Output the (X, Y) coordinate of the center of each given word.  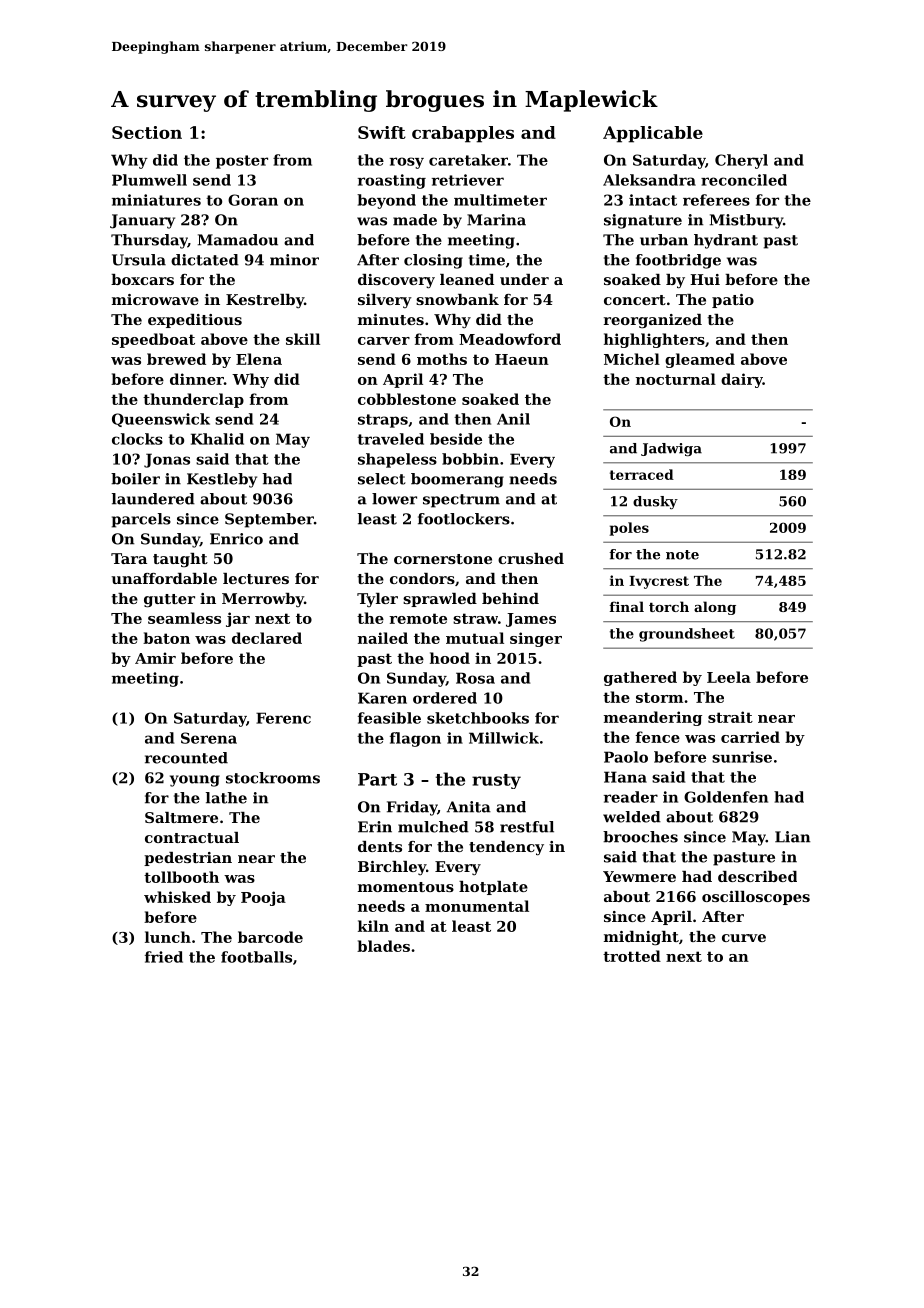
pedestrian (188, 859)
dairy (742, 380)
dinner (197, 379)
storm (659, 697)
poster (242, 162)
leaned (467, 279)
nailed (383, 638)
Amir (155, 658)
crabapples (463, 134)
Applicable (653, 134)
